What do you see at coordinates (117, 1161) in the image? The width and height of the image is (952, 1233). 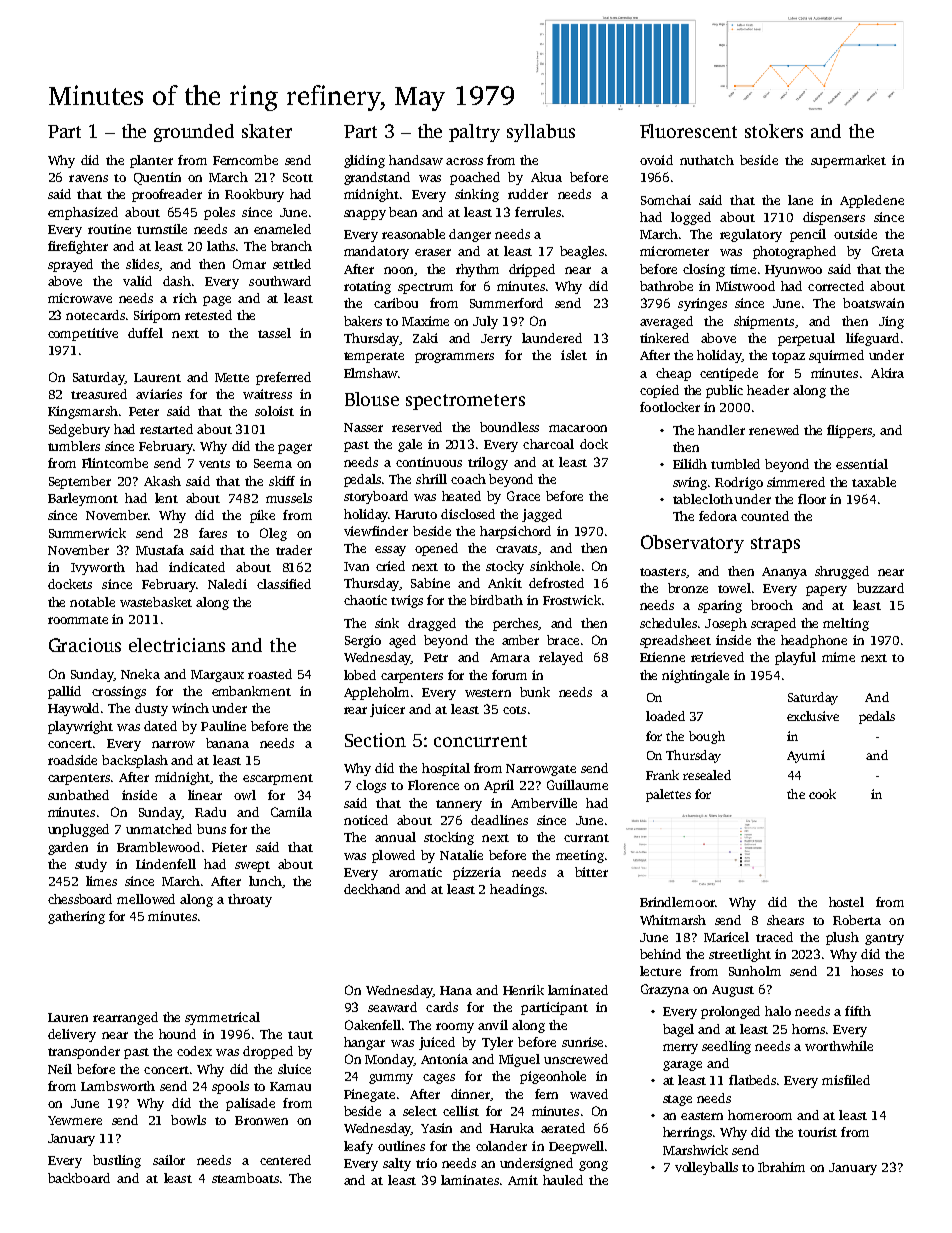 I see `bustling` at bounding box center [117, 1161].
